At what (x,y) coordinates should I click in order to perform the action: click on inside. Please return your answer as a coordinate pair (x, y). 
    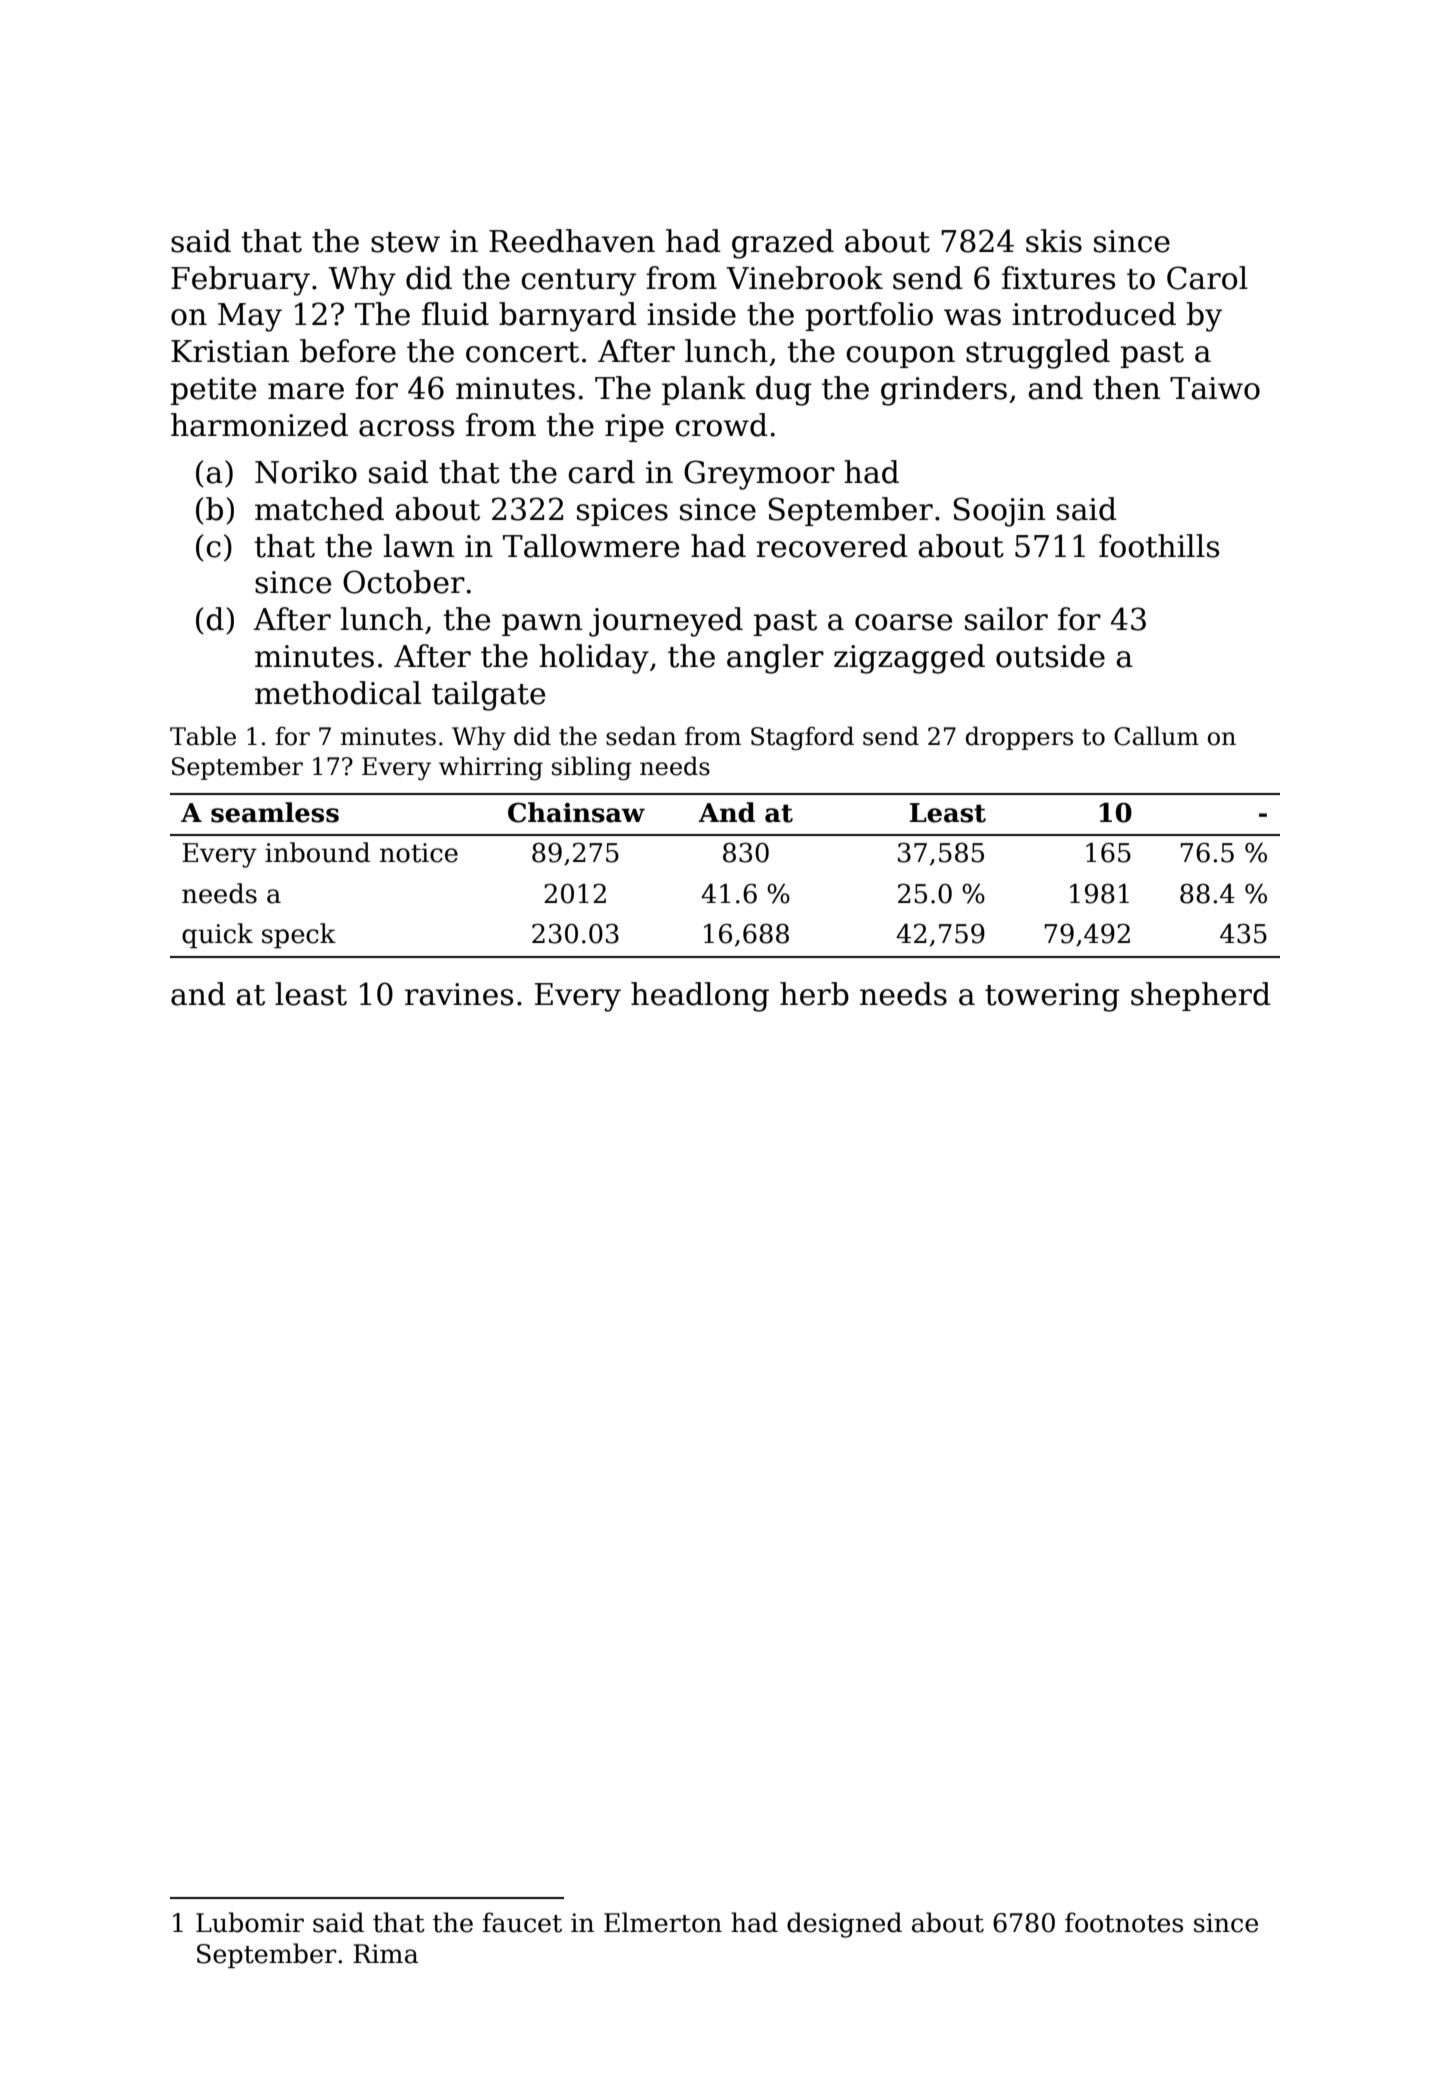
    Looking at the image, I should click on (691, 314).
